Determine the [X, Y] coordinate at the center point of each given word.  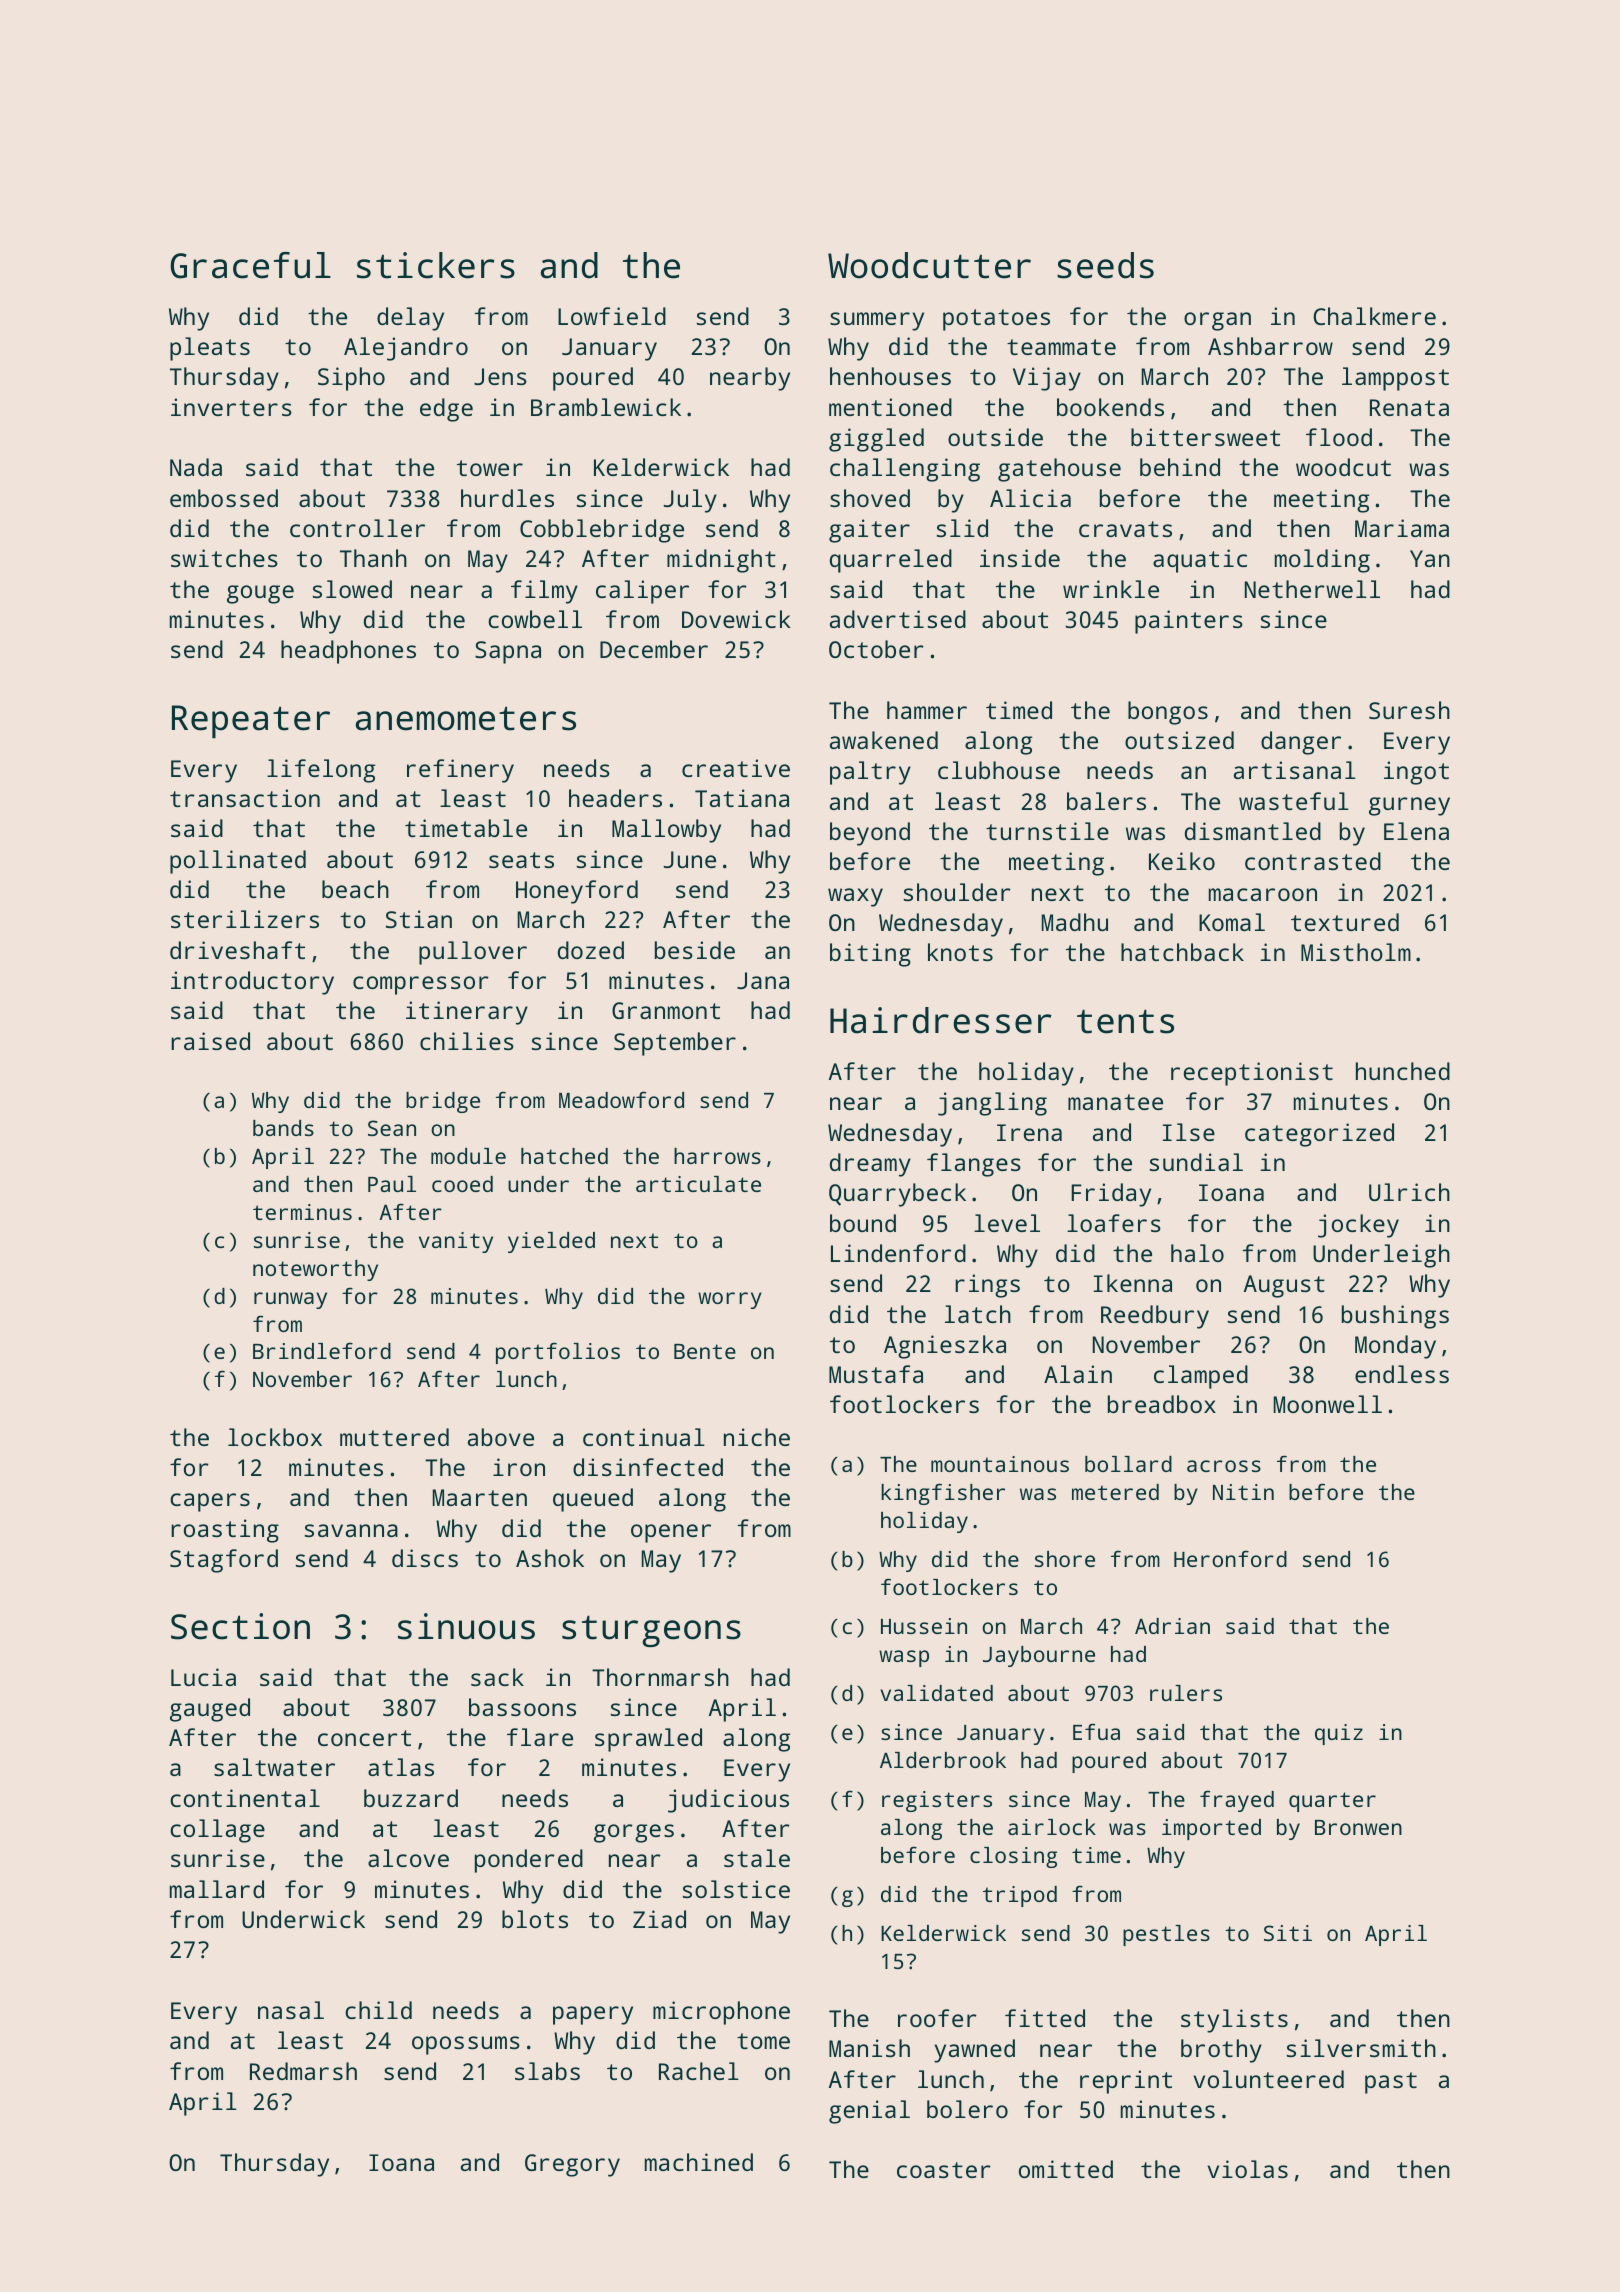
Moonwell [1328, 1404]
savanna [351, 1530]
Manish [869, 2048]
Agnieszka [945, 1347]
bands [283, 1128]
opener [671, 1533]
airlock [1052, 1827]
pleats [210, 349]
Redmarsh [303, 2071]
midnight [721, 561]
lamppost [1395, 379]
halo [1197, 1253]
